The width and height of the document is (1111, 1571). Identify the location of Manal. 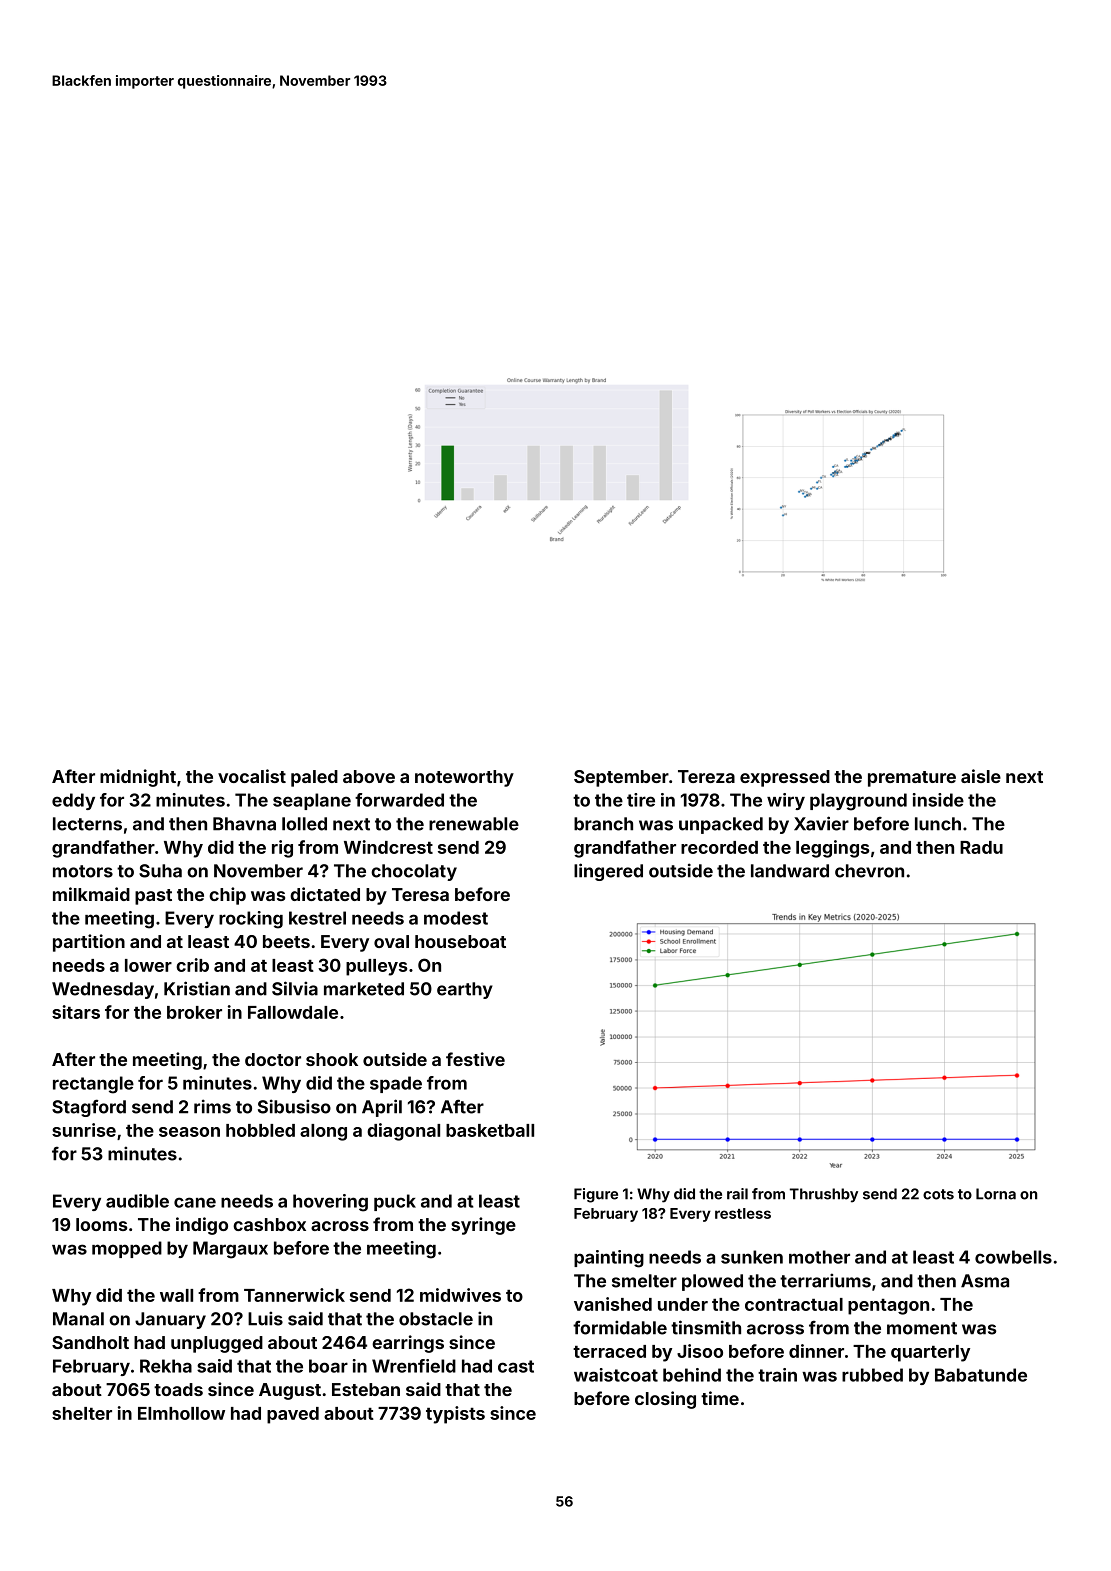
(78, 1319).
